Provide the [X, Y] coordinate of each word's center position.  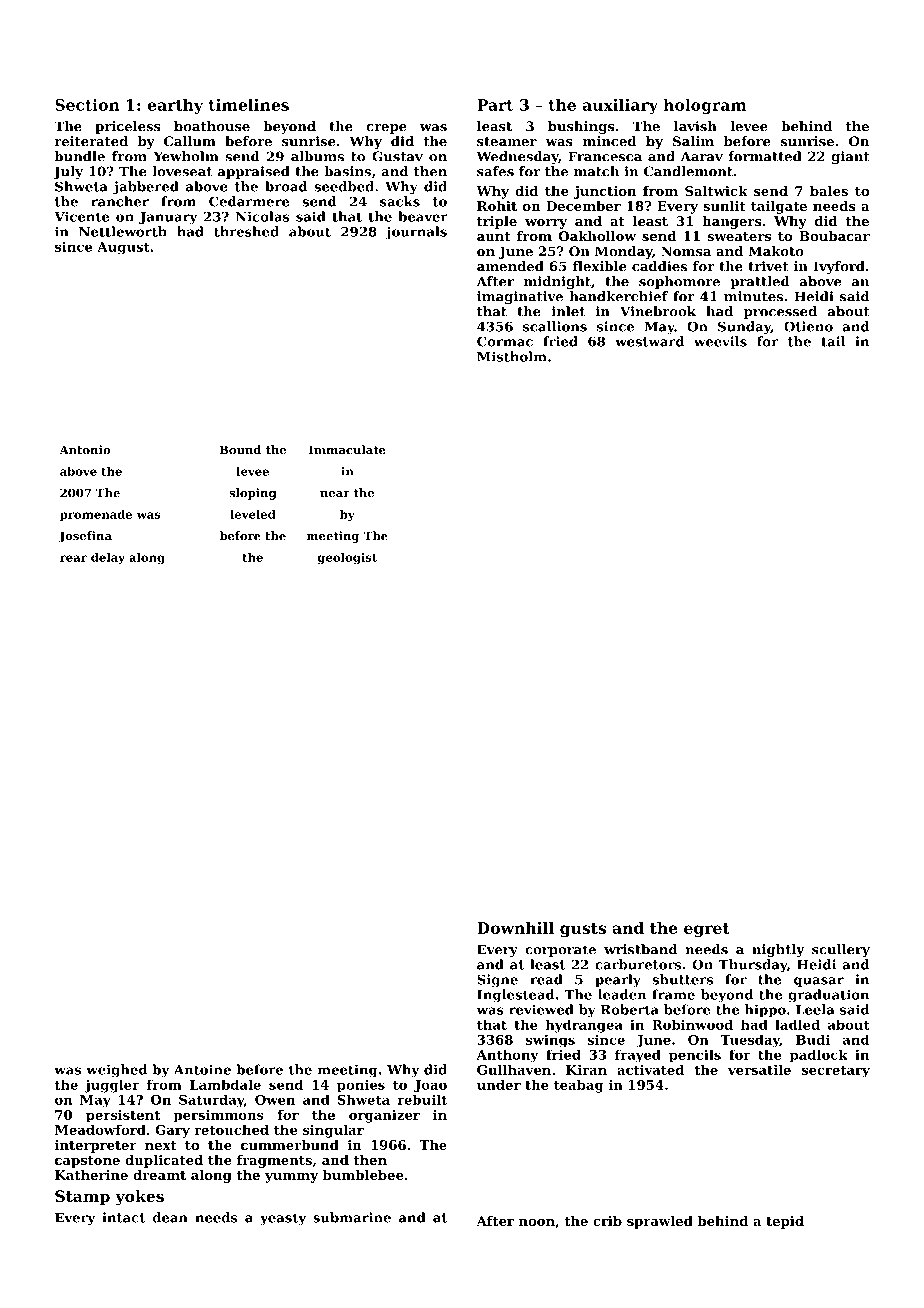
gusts [583, 930]
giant [850, 157]
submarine [352, 1217]
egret [707, 930]
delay [108, 558]
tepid [785, 1222]
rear [73, 558]
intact [123, 1217]
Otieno [808, 326]
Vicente [81, 216]
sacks [400, 201]
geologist [347, 558]
